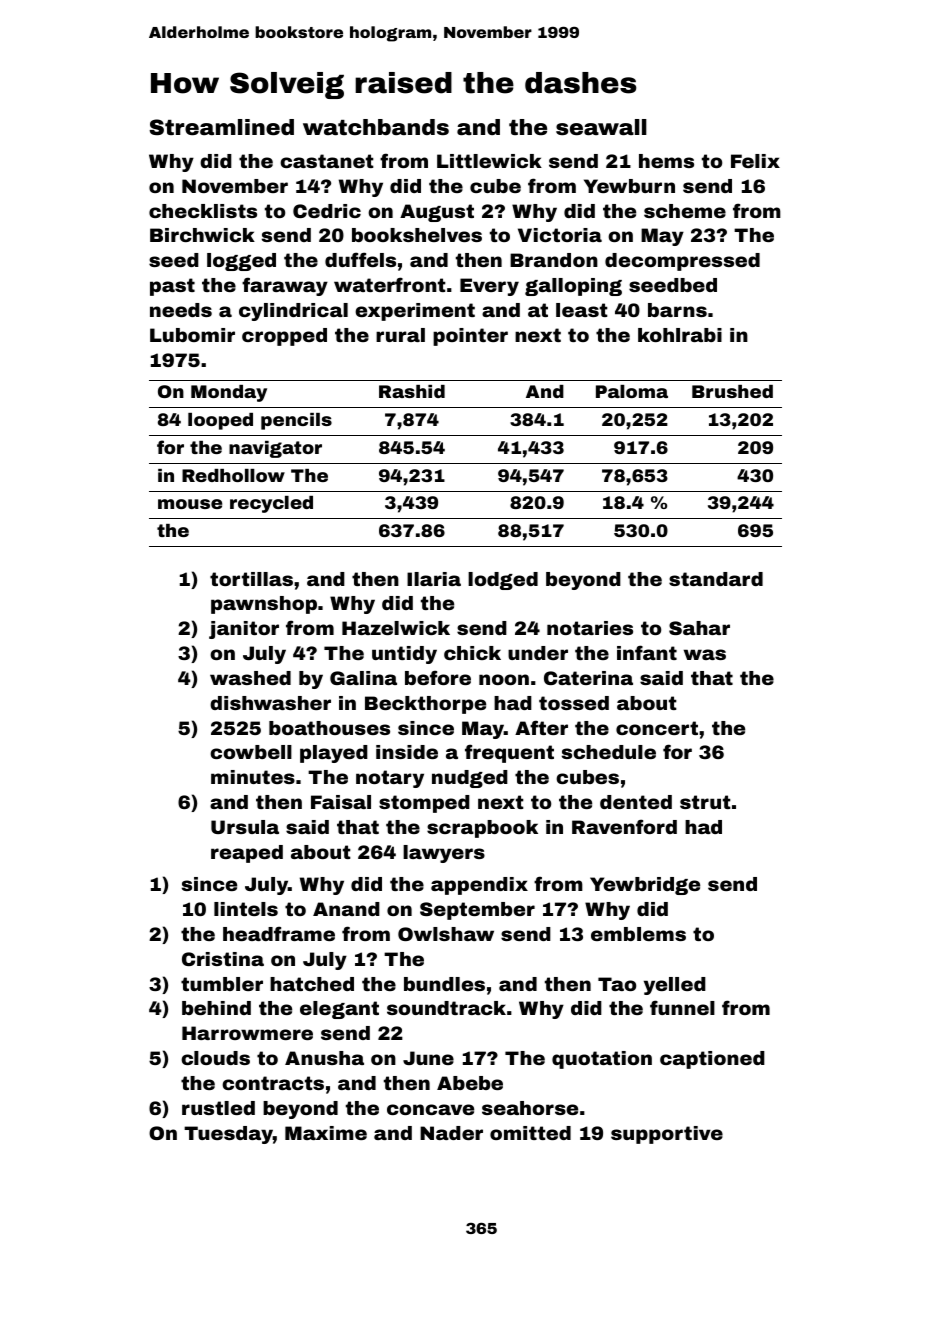 This image has width=931, height=1321. I want to click on seawall, so click(601, 127).
